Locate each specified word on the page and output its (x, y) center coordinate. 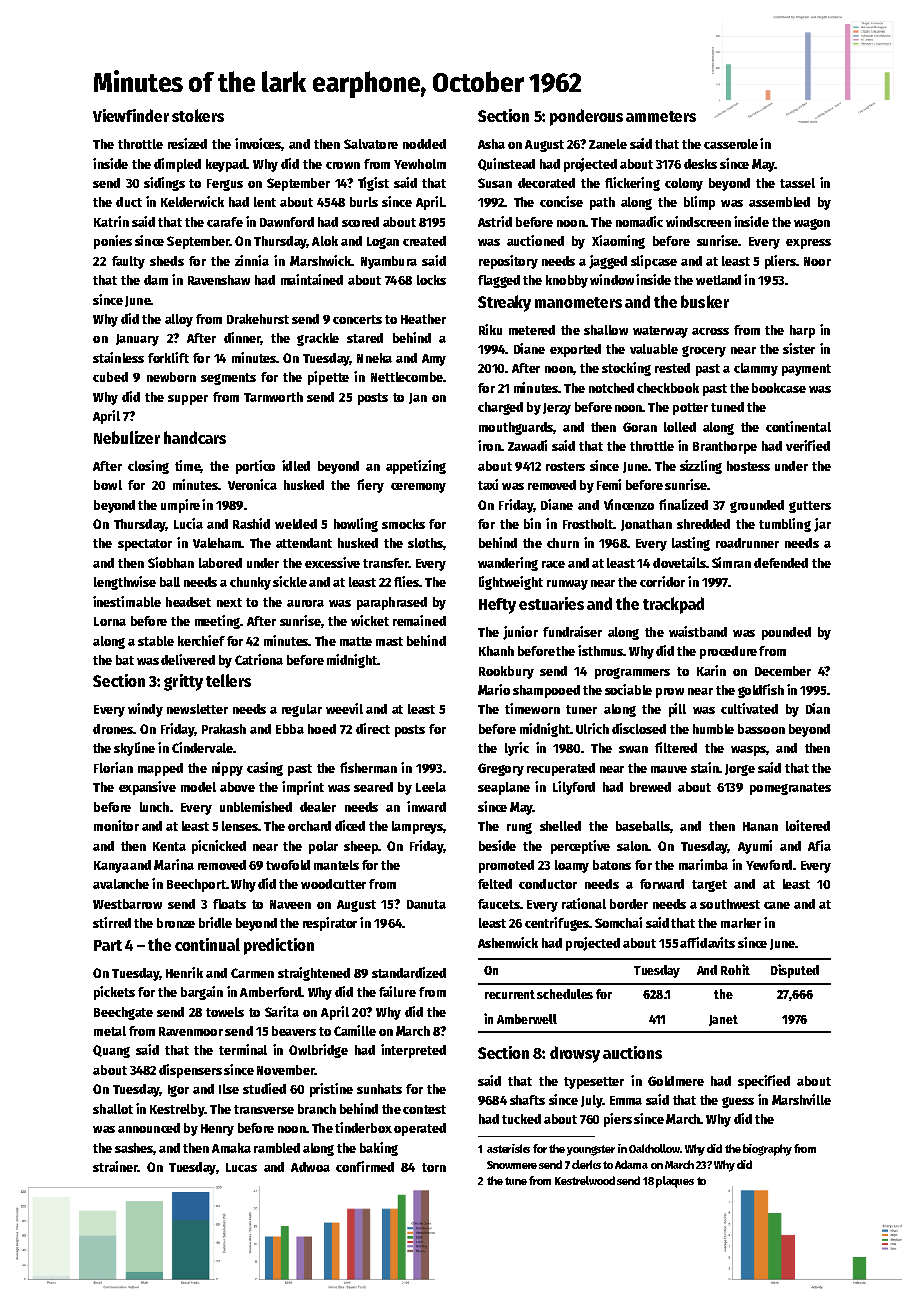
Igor (178, 1091)
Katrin (111, 221)
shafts (527, 1100)
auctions (632, 1052)
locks (431, 280)
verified (808, 445)
